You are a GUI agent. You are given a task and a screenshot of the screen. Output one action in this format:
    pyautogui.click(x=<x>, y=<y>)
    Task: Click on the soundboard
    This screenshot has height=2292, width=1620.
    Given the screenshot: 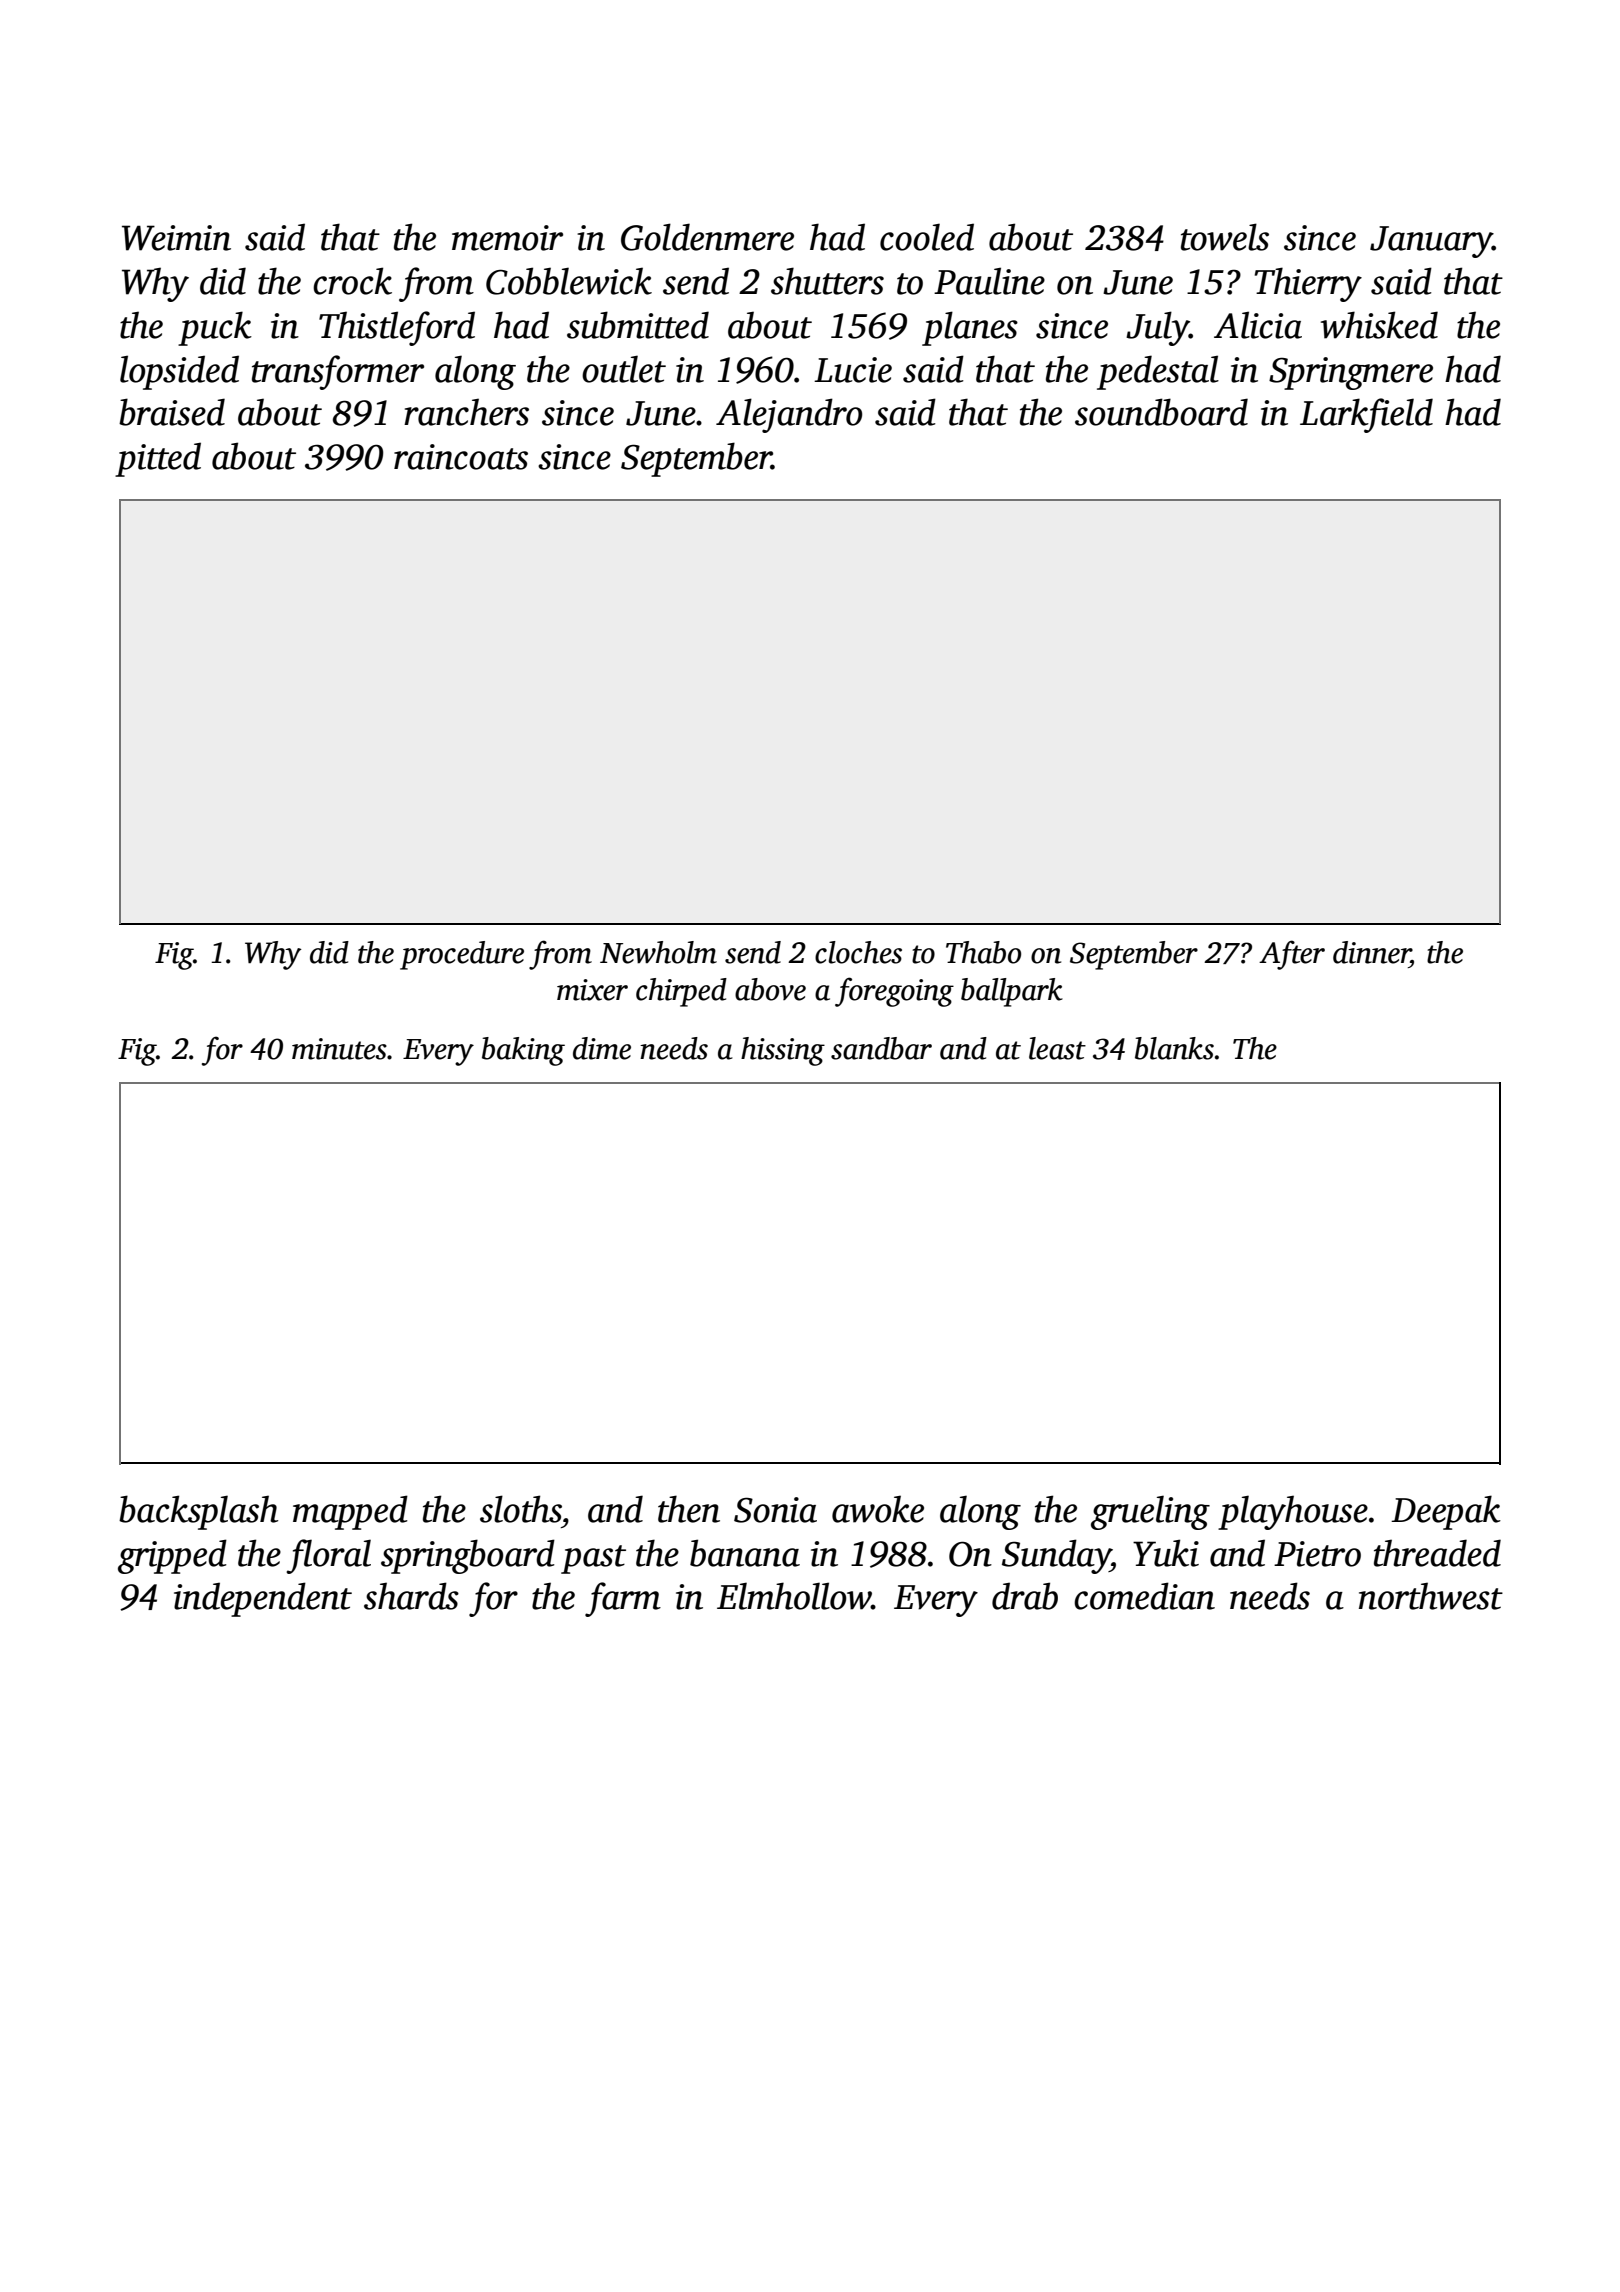 What is the action you would take?
    pyautogui.click(x=1161, y=412)
